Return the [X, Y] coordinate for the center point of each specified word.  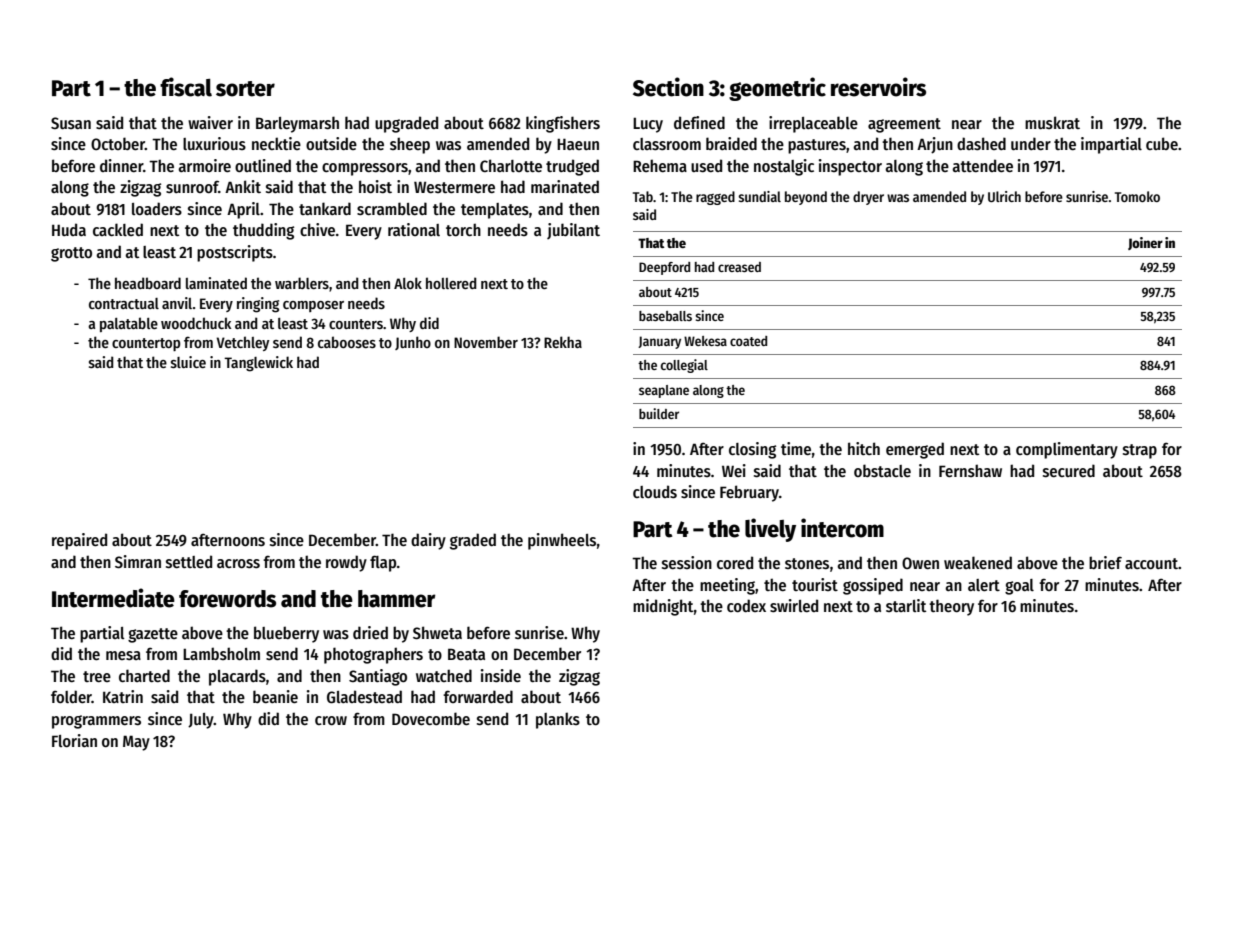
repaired [79, 541]
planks [558, 720]
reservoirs [878, 87]
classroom [667, 144]
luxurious [214, 143]
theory [951, 607]
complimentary [1067, 450]
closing [752, 450]
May [136, 743]
